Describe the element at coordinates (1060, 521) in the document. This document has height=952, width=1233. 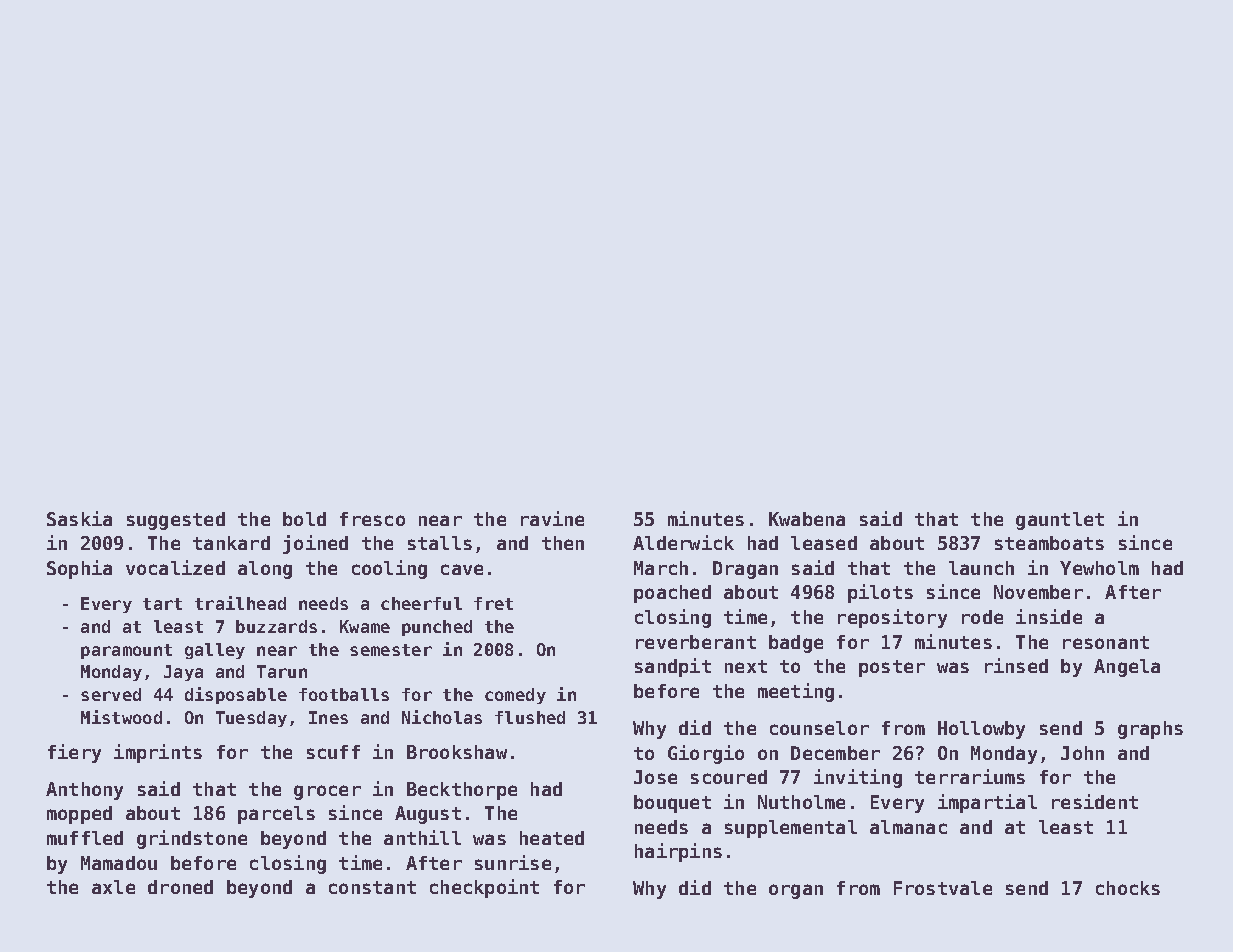
I see `gauntlet` at that location.
